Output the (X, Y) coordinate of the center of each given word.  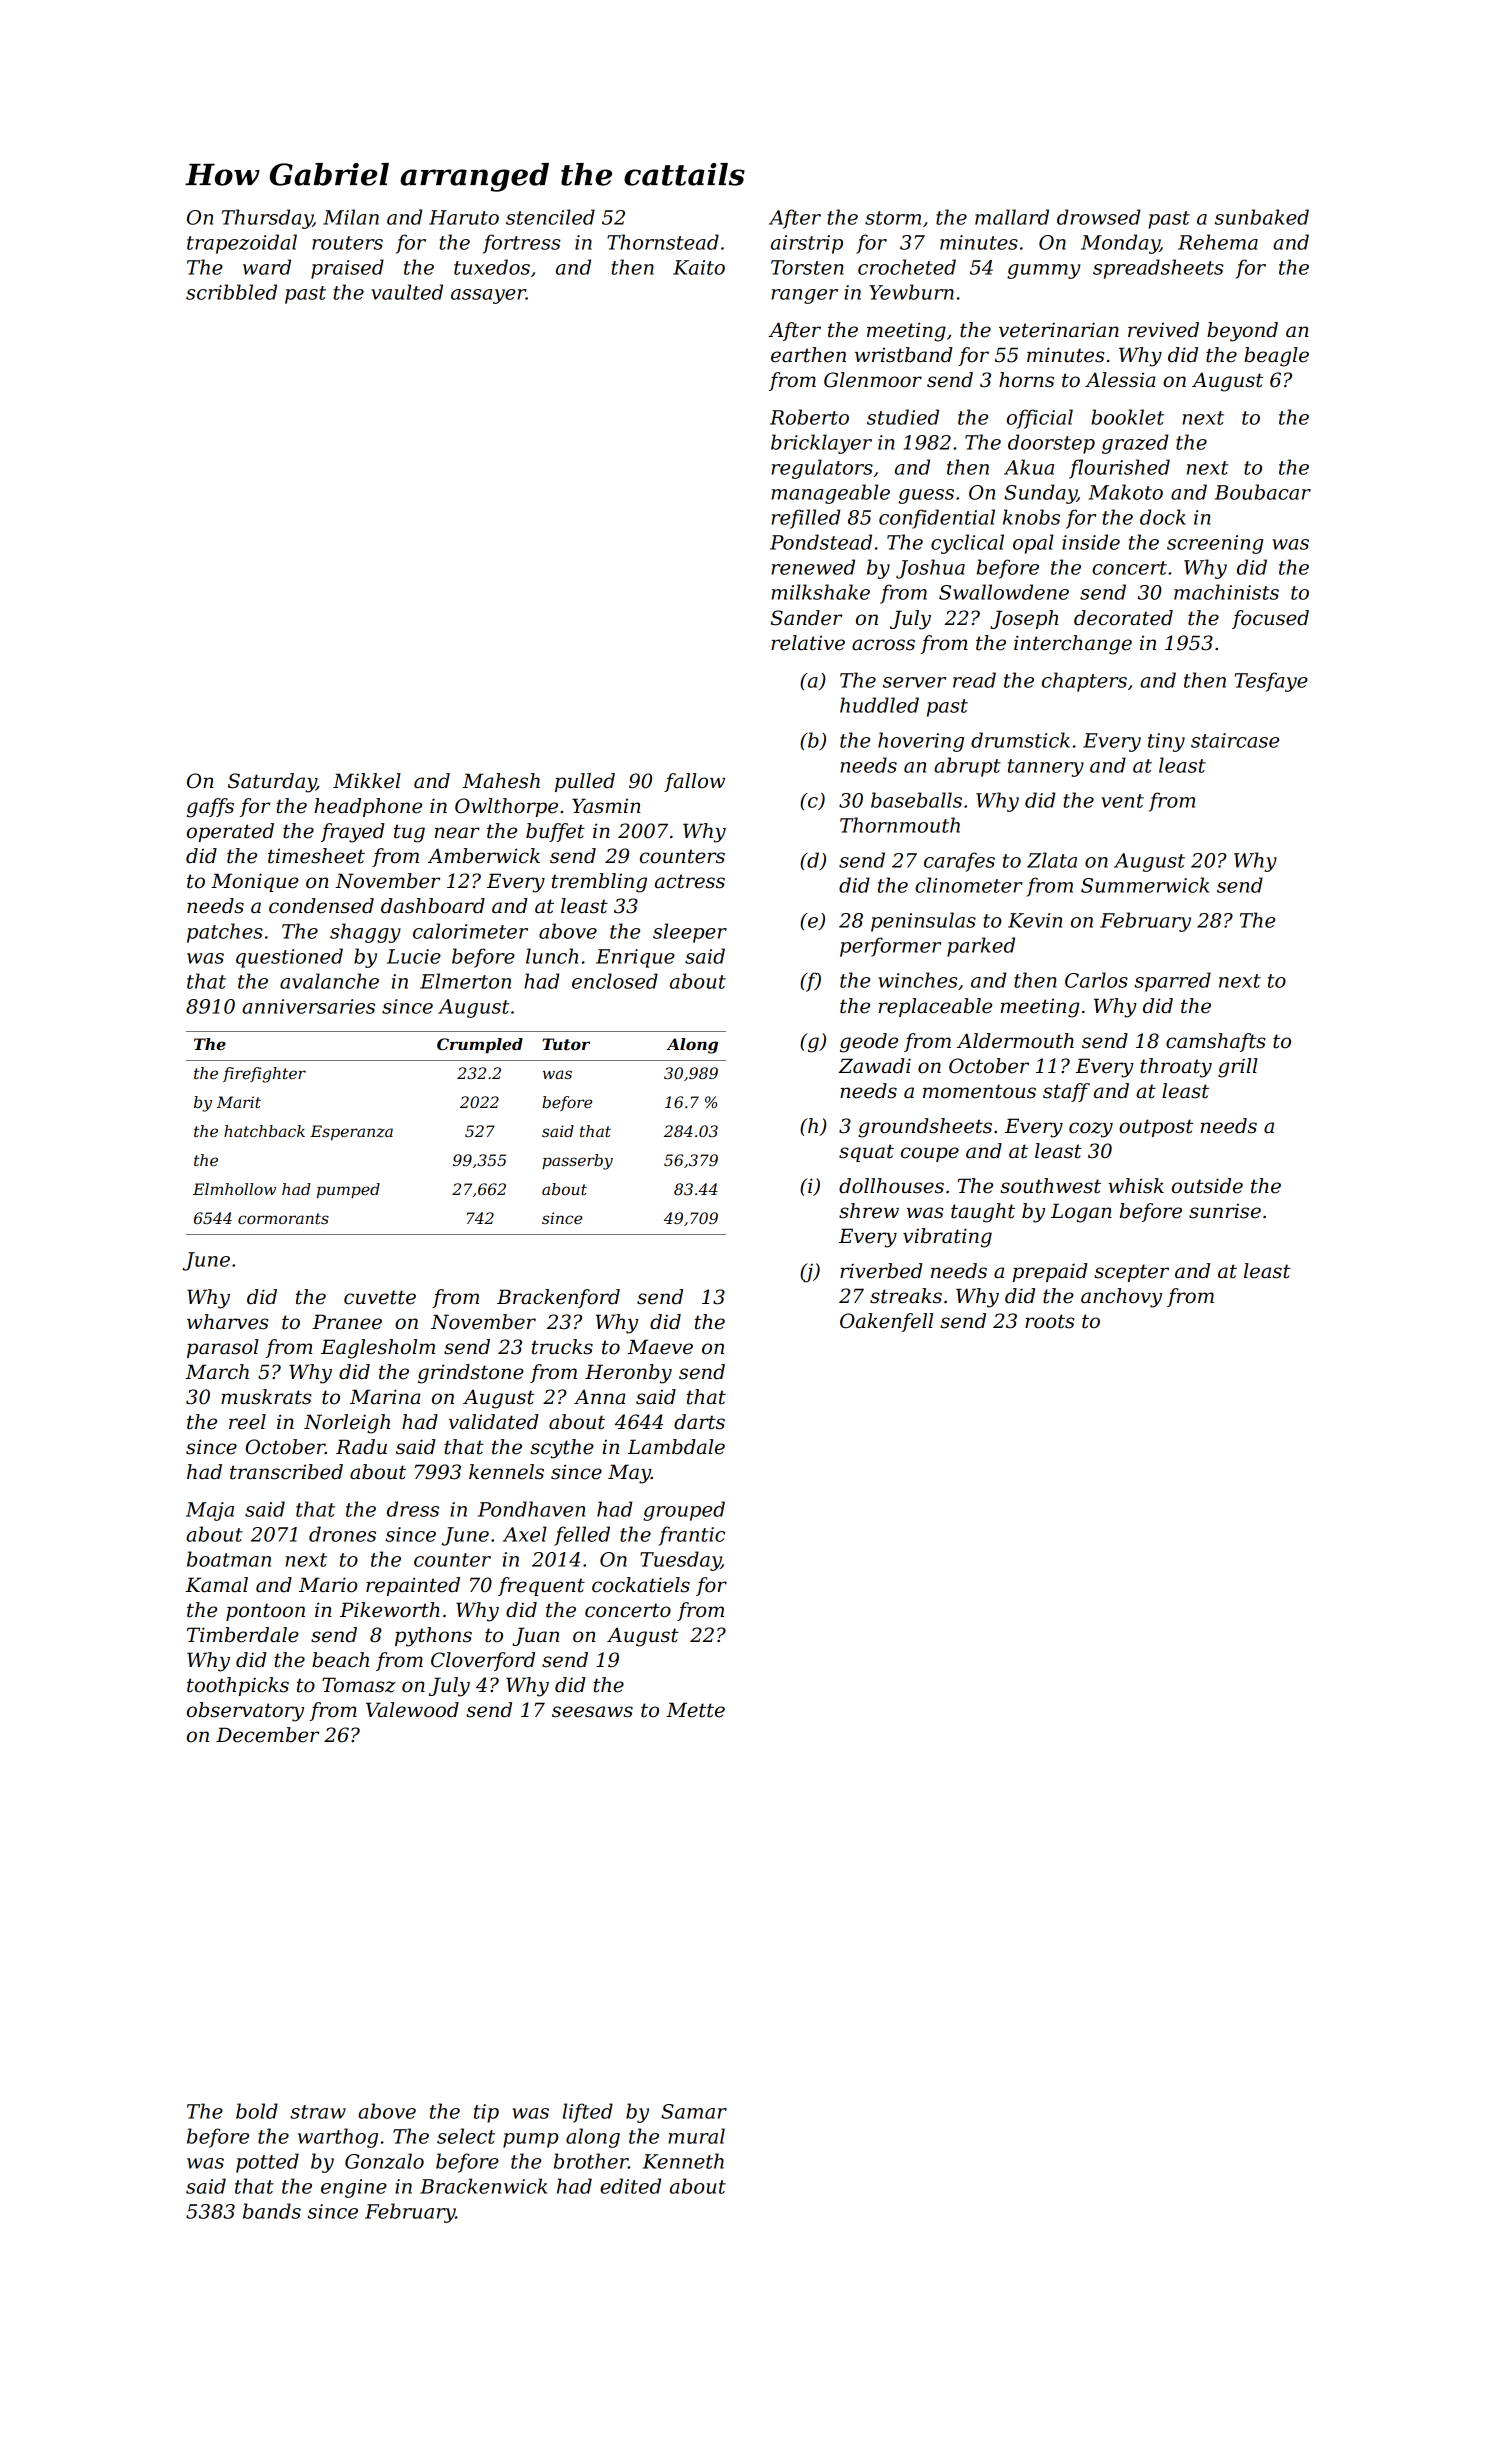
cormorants (283, 1218)
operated (230, 832)
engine (354, 2188)
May (629, 1474)
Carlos (1096, 980)
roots (1049, 1321)
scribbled (231, 292)
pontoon (265, 1612)
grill (1238, 1068)
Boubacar (1263, 492)
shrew (869, 1211)
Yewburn (911, 292)
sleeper (690, 933)
